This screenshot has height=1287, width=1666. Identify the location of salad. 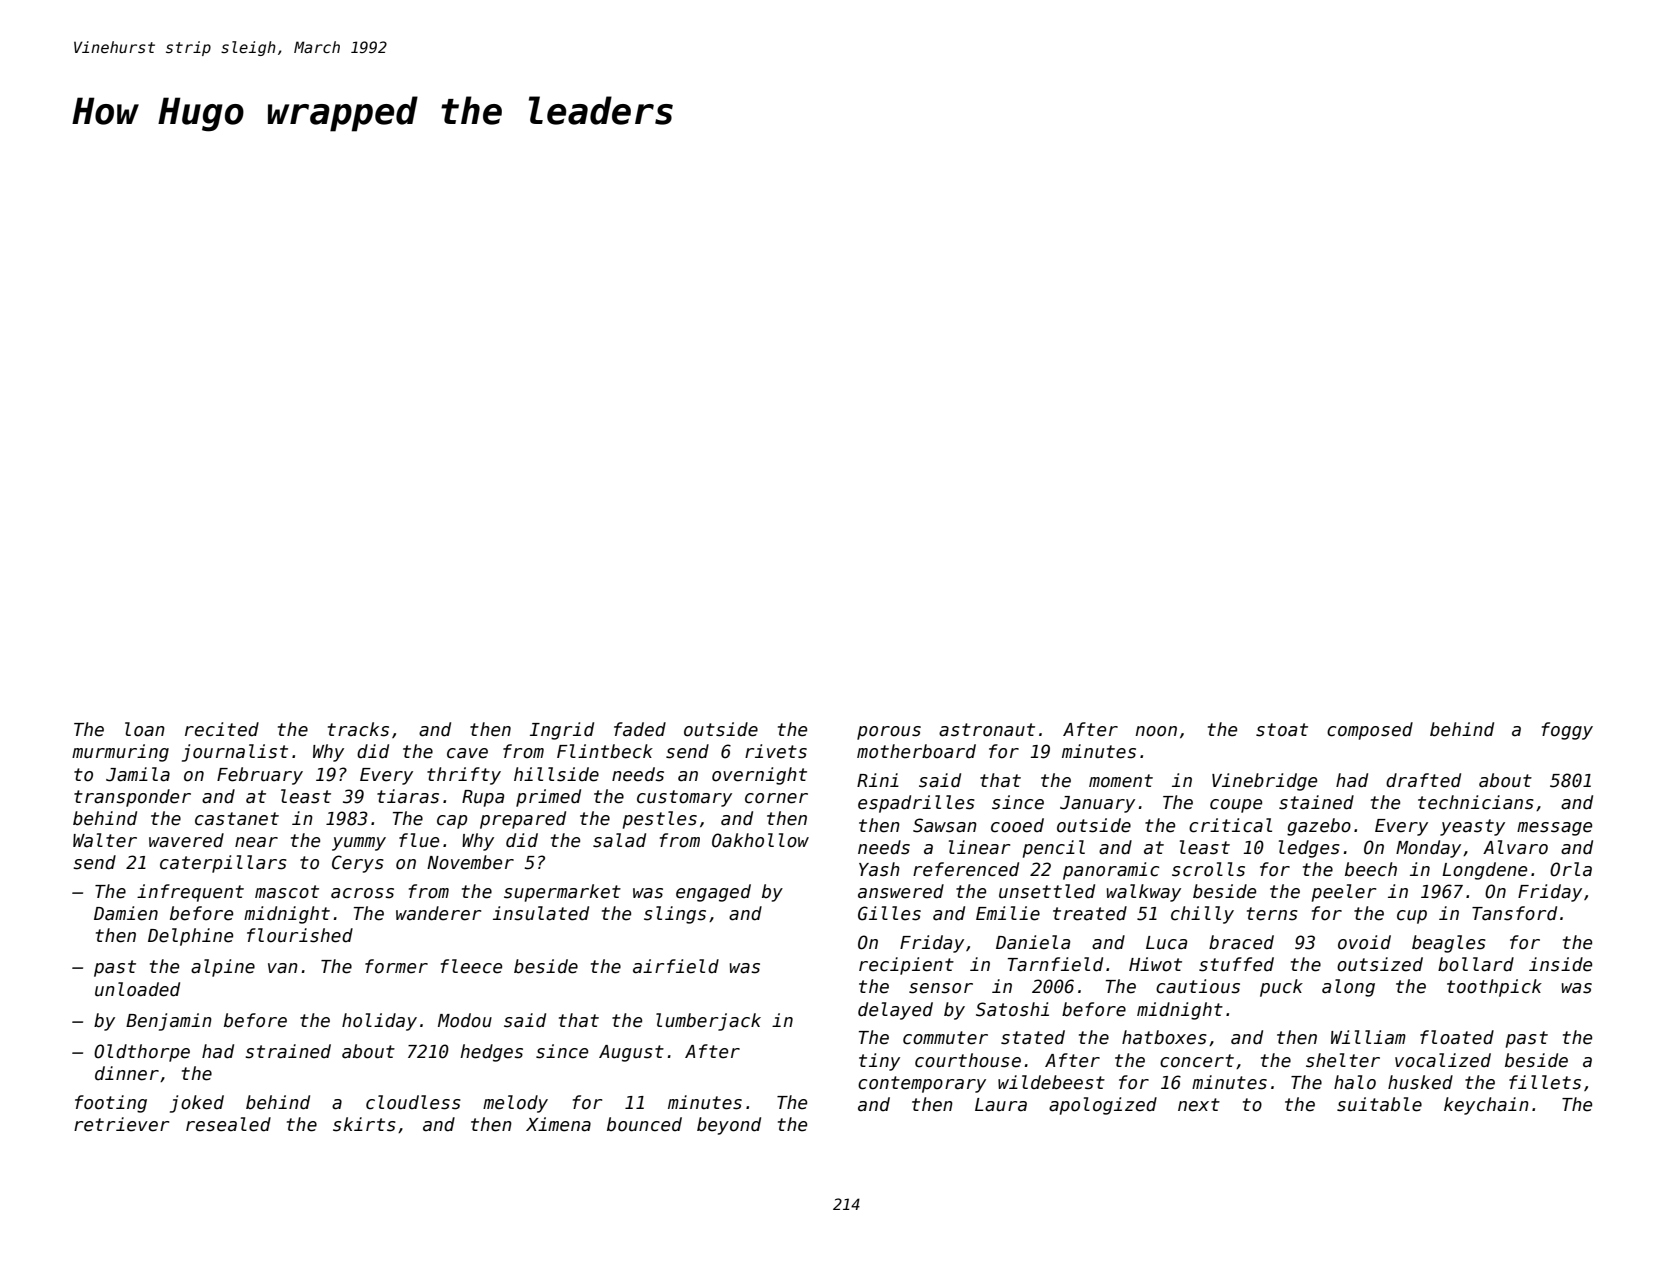
(619, 840).
